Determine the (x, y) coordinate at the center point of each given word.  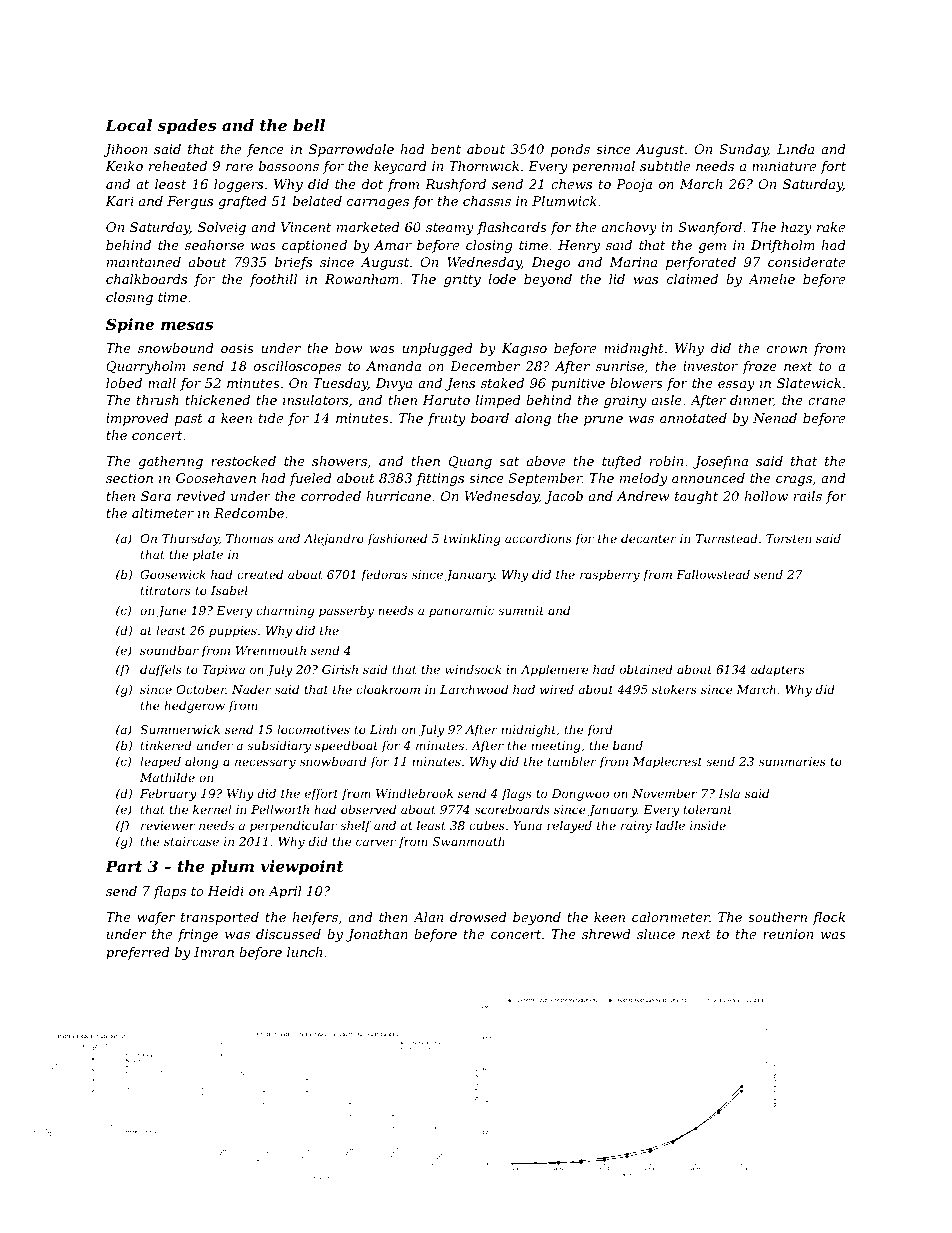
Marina (633, 262)
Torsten (789, 538)
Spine (130, 325)
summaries (792, 761)
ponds (570, 150)
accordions (538, 538)
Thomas (250, 538)
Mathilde (167, 777)
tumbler (572, 761)
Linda (795, 149)
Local (128, 125)
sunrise (620, 366)
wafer (156, 918)
